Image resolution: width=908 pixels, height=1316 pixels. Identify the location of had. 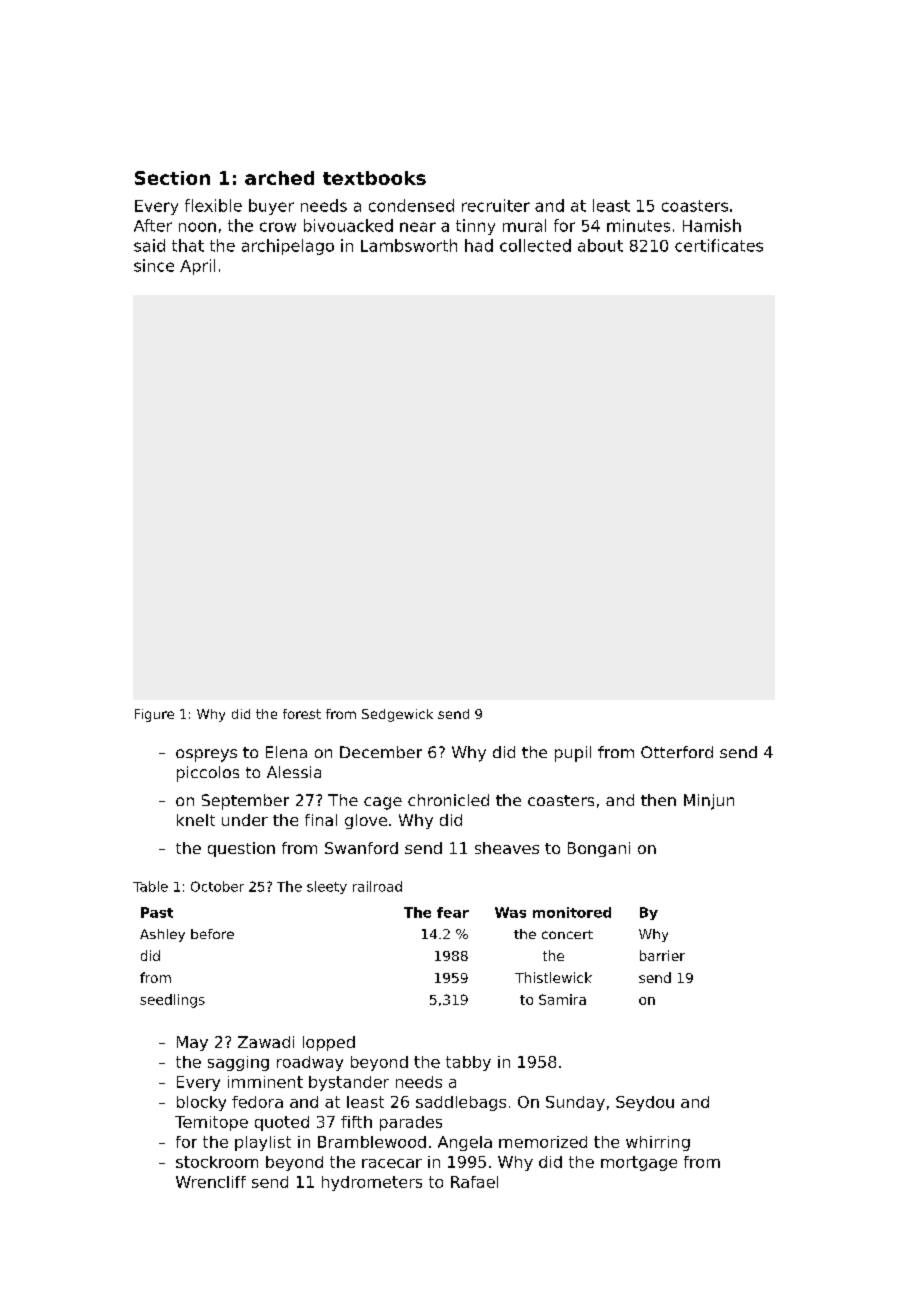
(479, 245).
